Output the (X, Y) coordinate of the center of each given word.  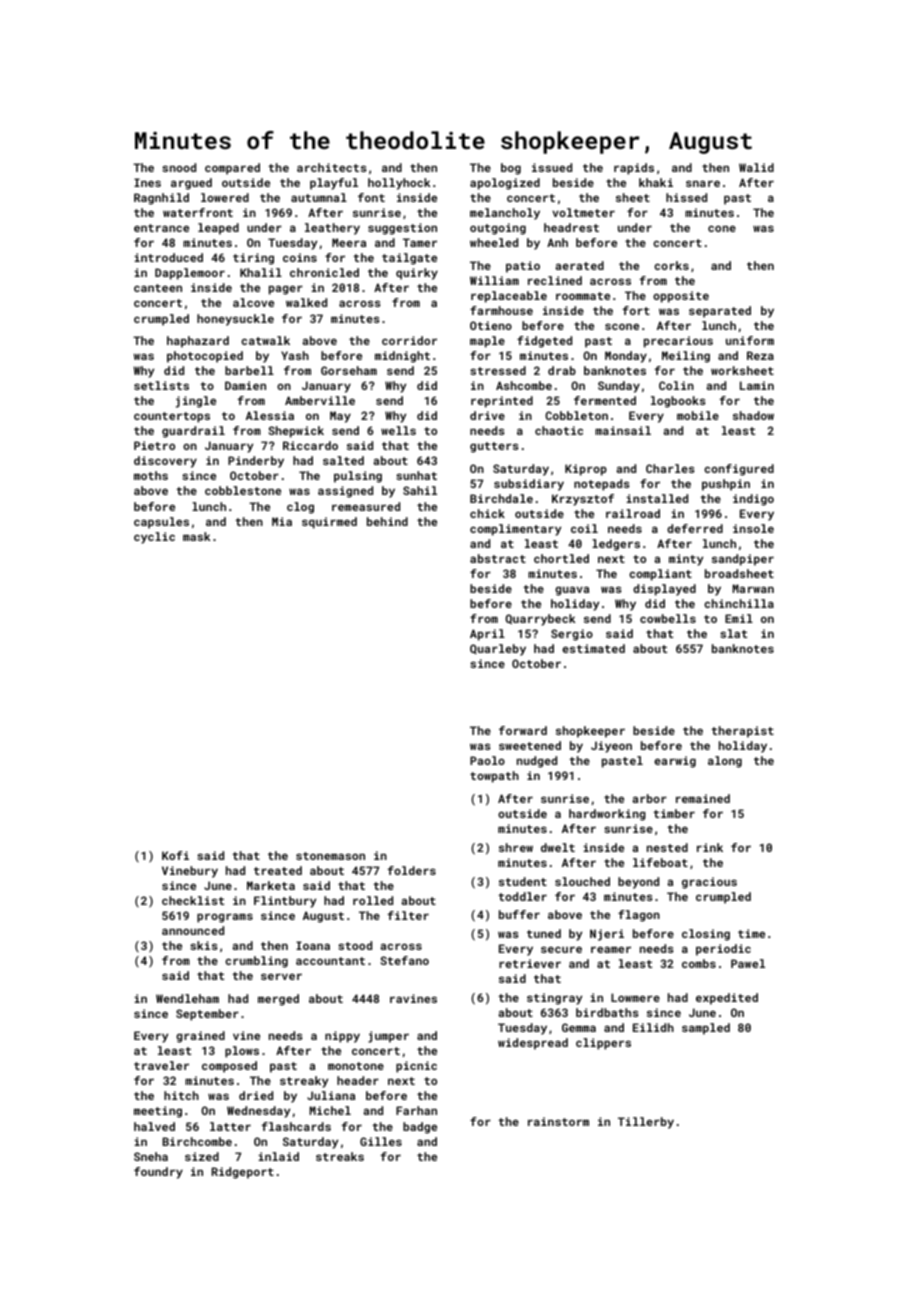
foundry (158, 1173)
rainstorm (558, 1121)
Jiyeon (611, 747)
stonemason (330, 856)
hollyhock (399, 184)
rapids (634, 169)
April (487, 635)
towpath (494, 777)
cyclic (154, 538)
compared (232, 169)
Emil (739, 618)
